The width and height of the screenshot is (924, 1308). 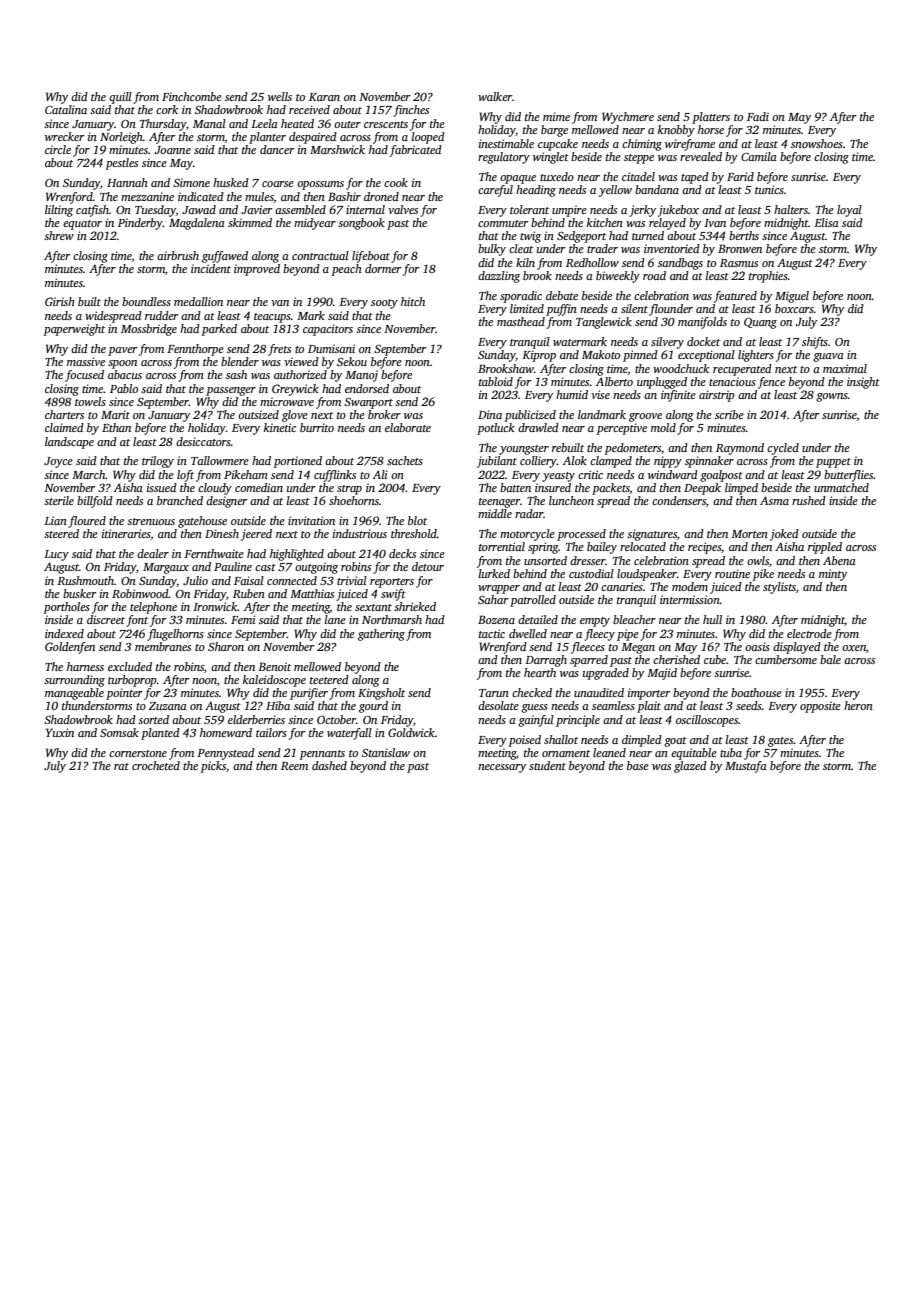 What do you see at coordinates (414, 533) in the screenshot?
I see `threshold` at bounding box center [414, 533].
